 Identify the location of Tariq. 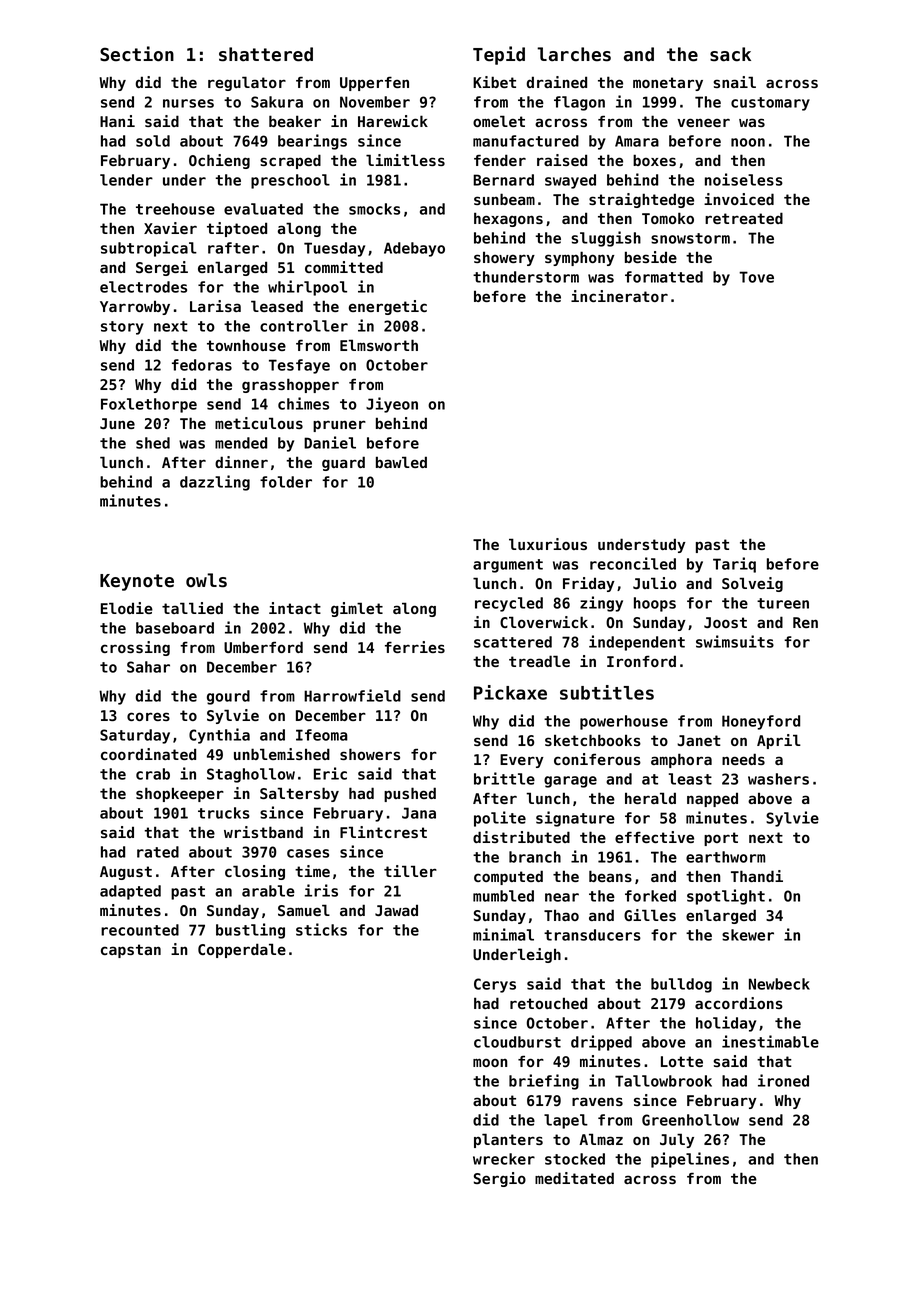
(734, 565).
